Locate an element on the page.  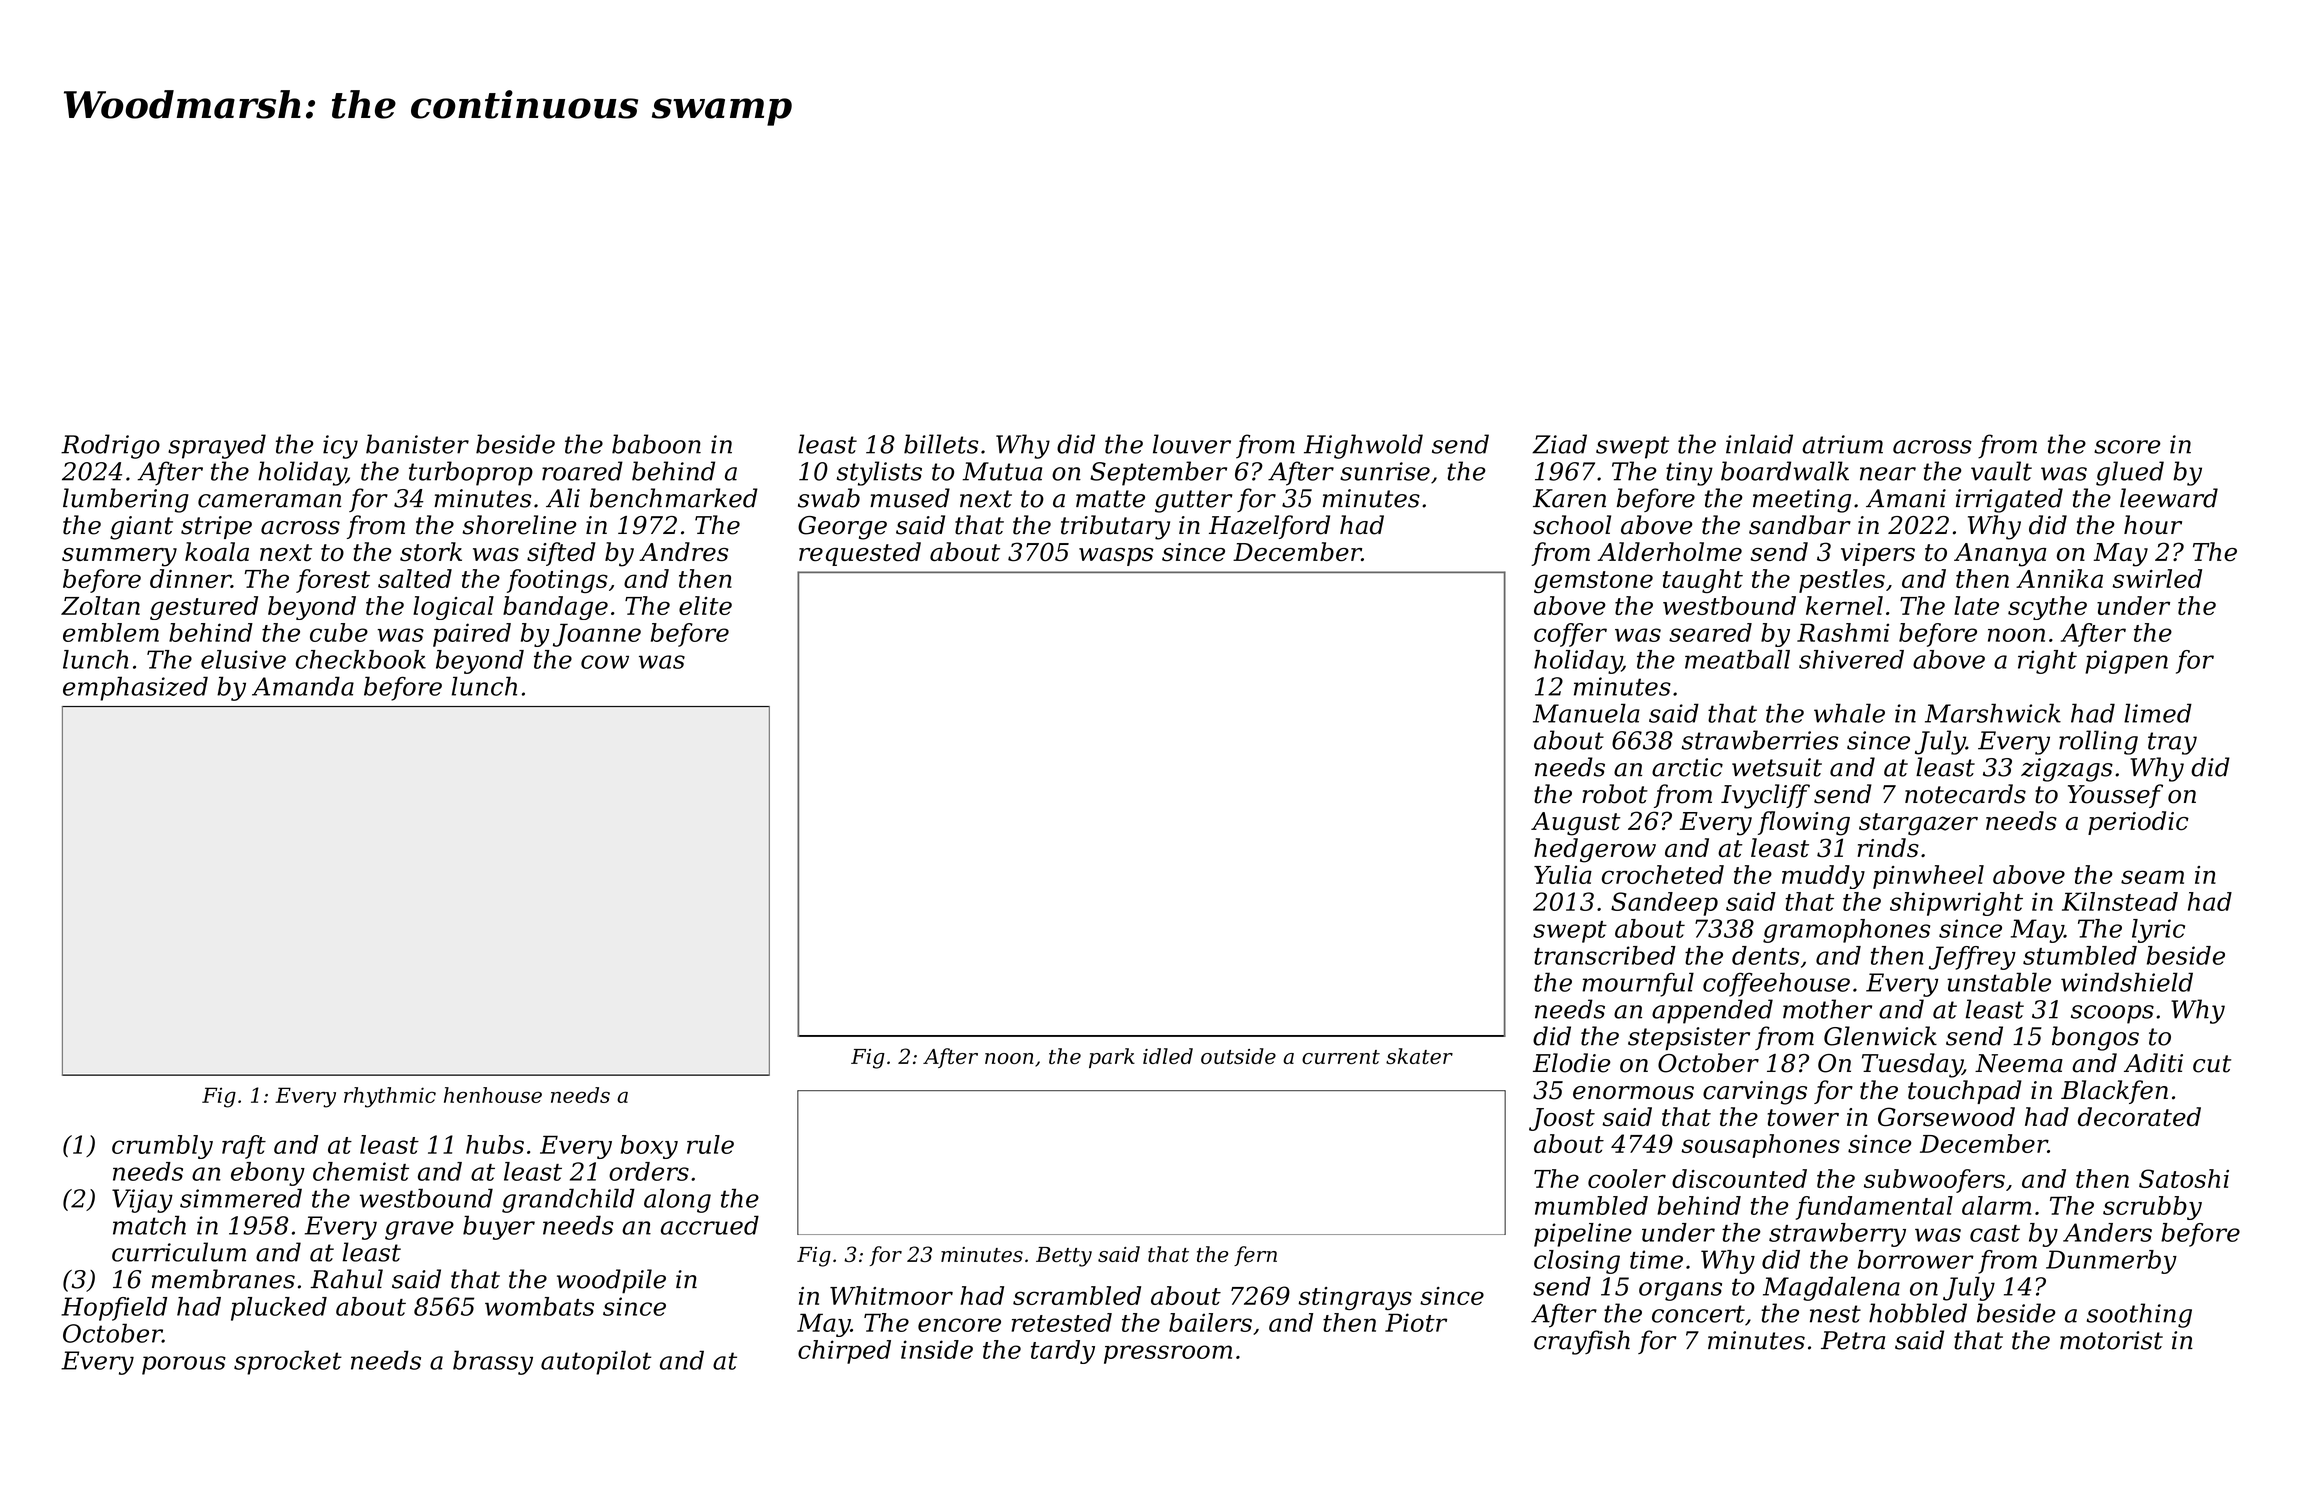
Yulia is located at coordinates (1563, 874).
